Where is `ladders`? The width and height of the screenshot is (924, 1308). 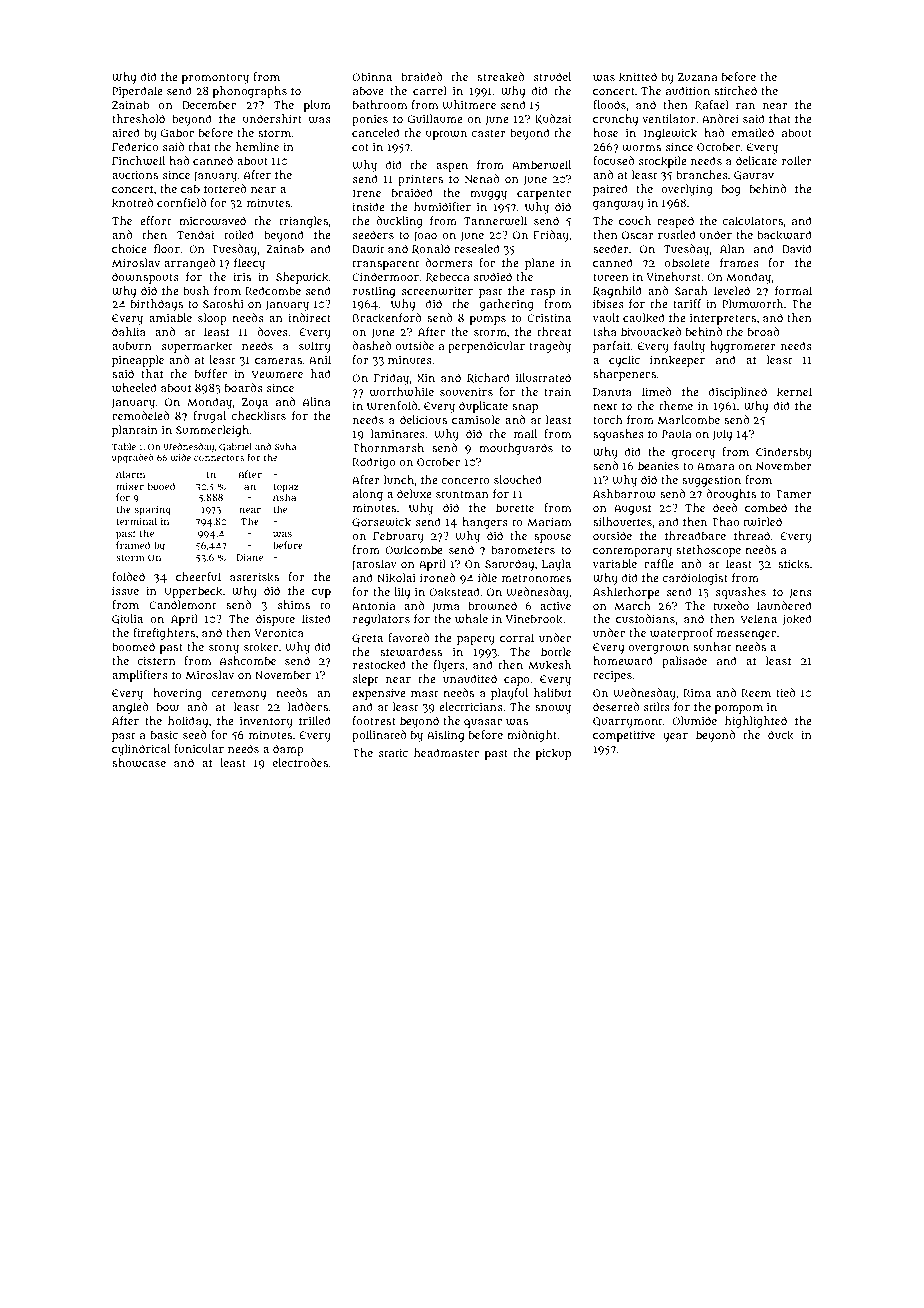 ladders is located at coordinates (308, 706).
